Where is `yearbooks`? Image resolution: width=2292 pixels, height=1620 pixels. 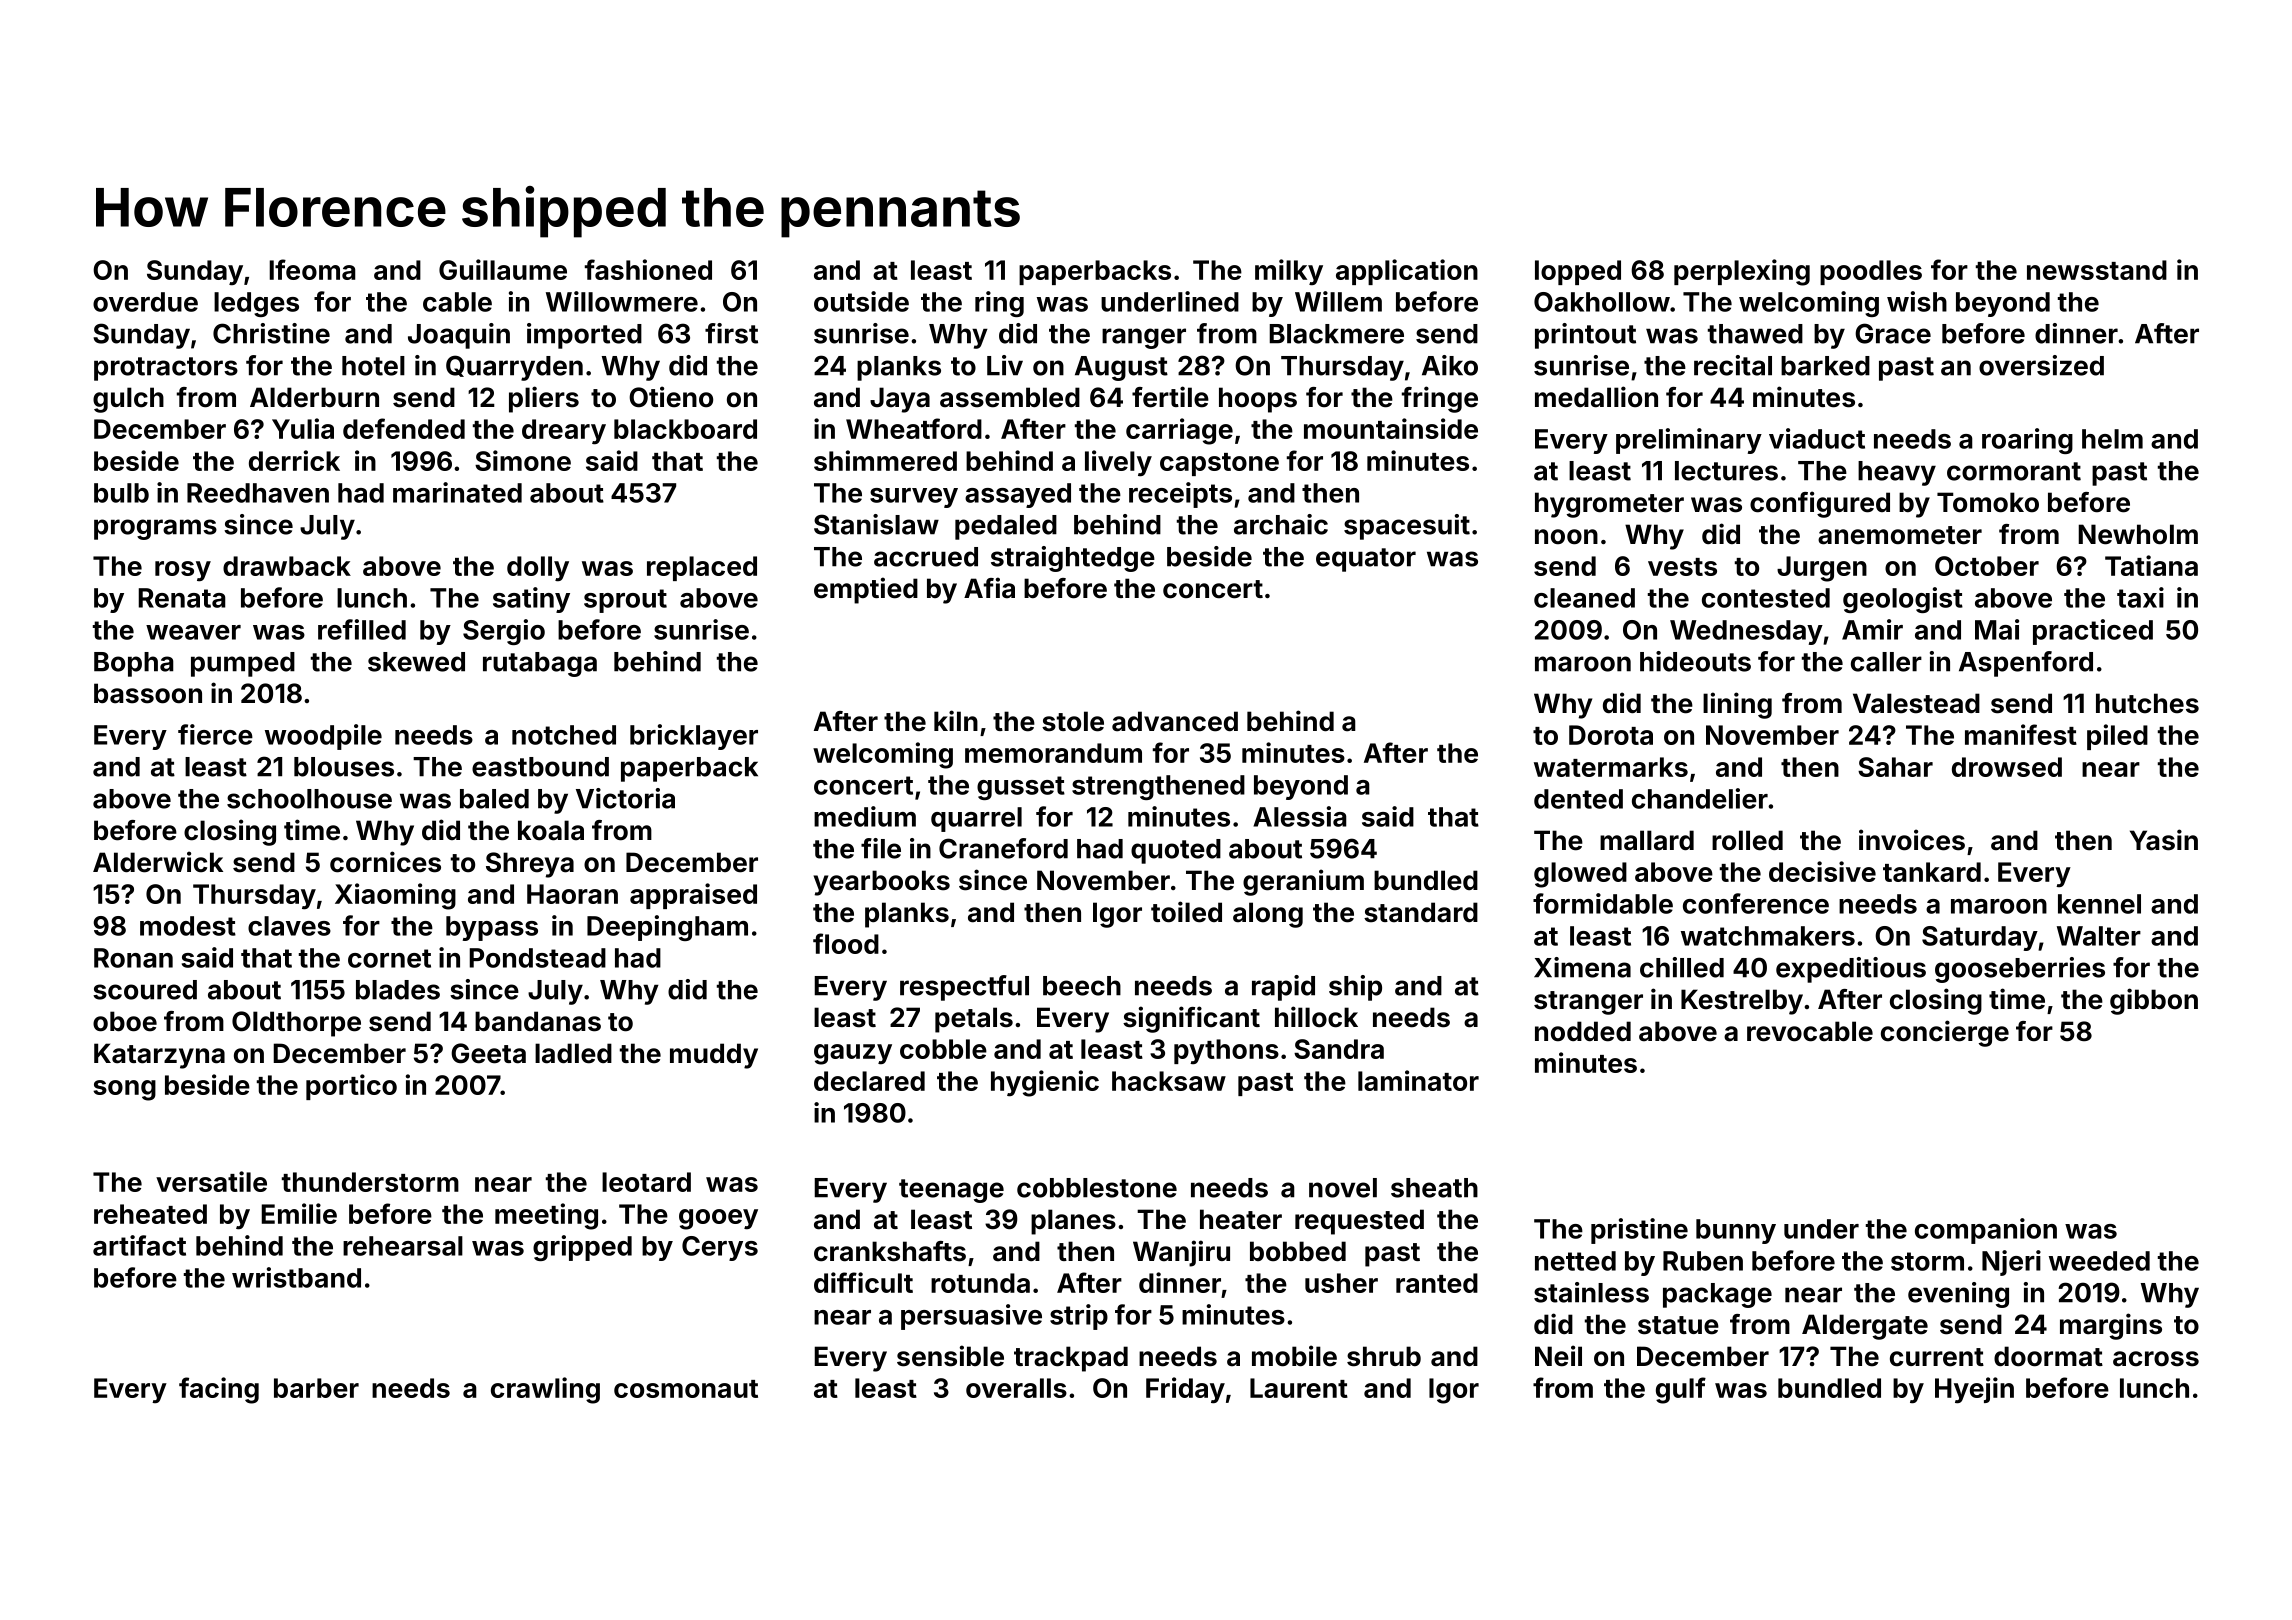
yearbooks is located at coordinates (882, 883).
